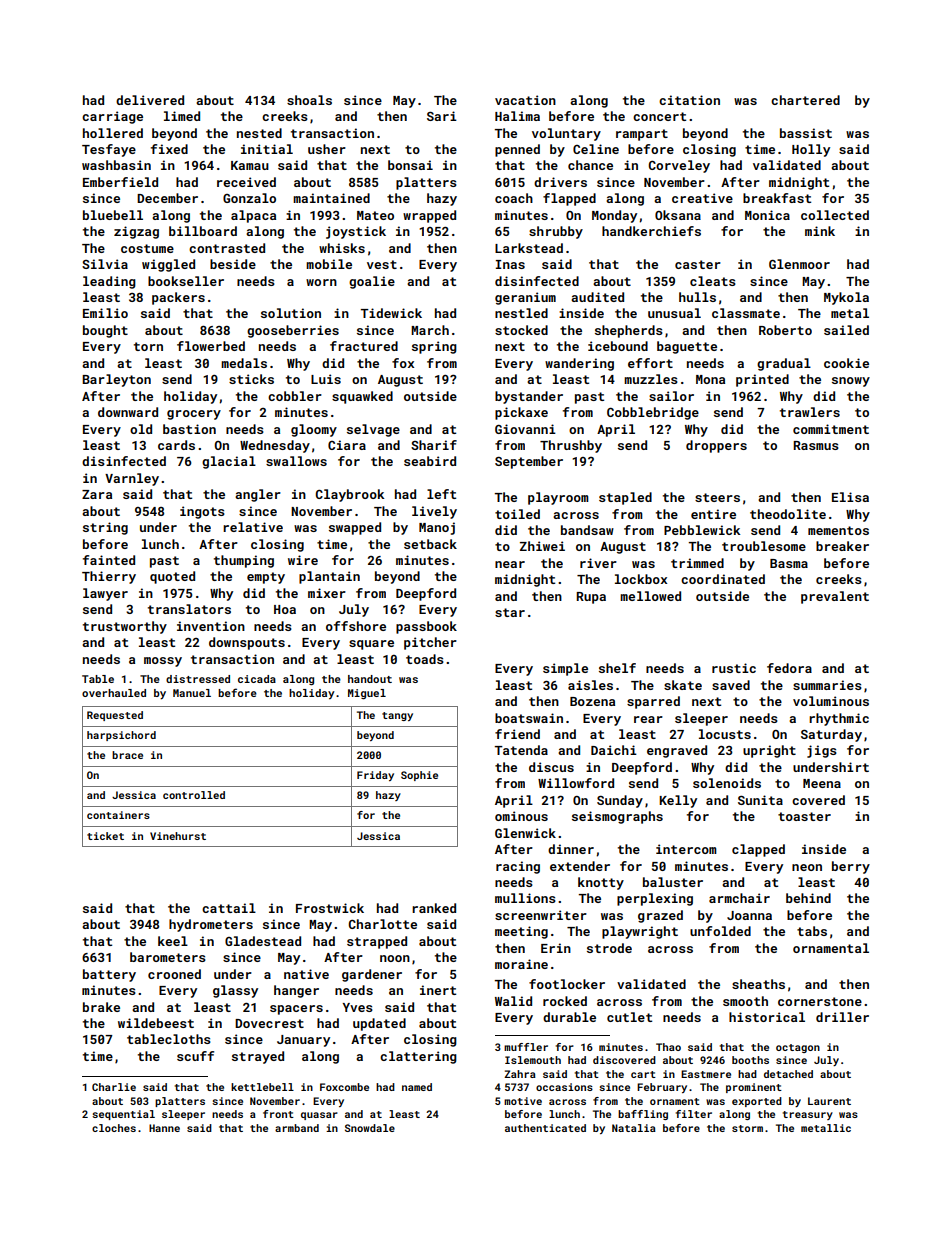  What do you see at coordinates (566, 134) in the screenshot?
I see `voluntary` at bounding box center [566, 134].
